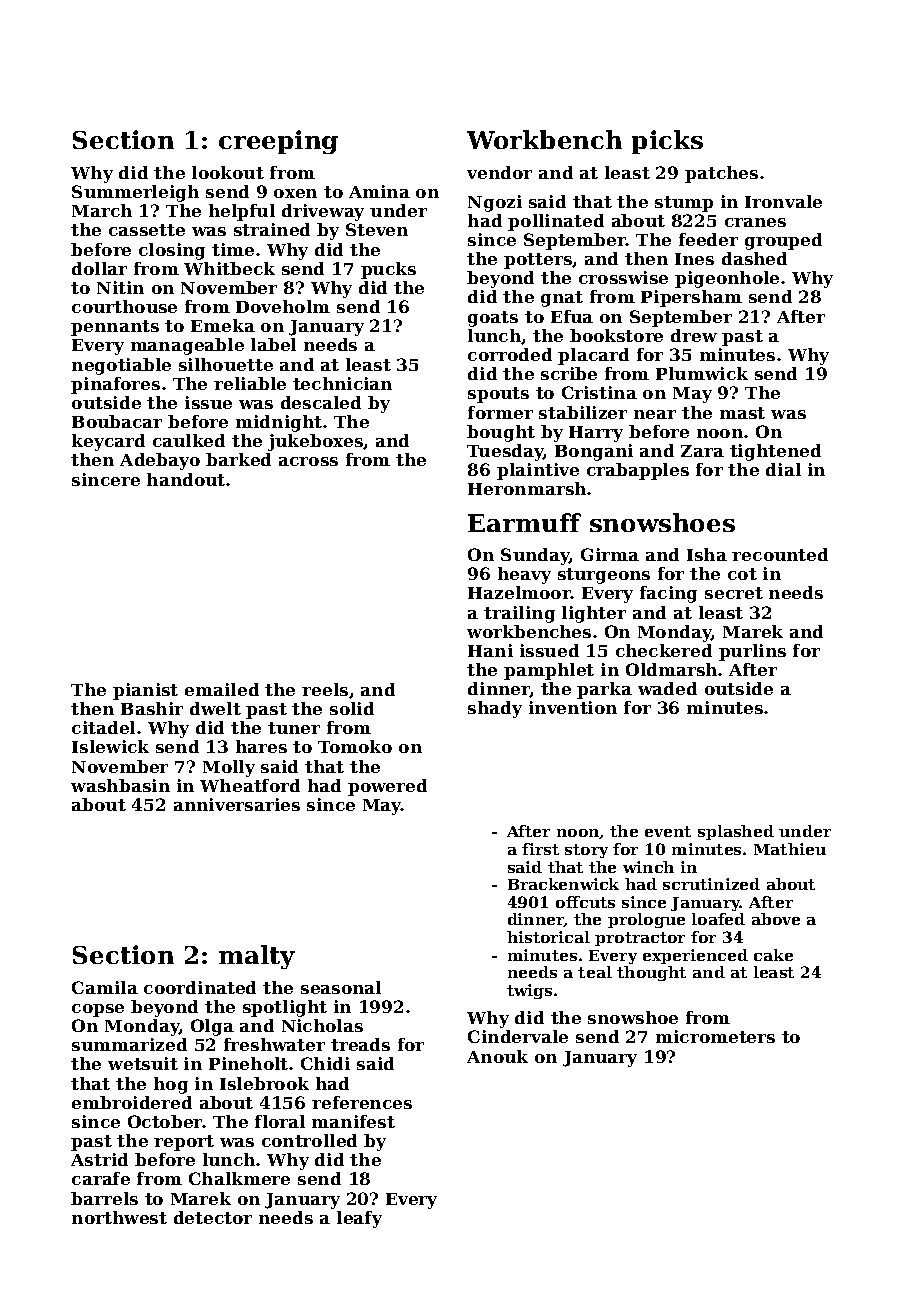 The width and height of the screenshot is (908, 1316). Describe the element at coordinates (754, 258) in the screenshot. I see `dashed` at that location.
